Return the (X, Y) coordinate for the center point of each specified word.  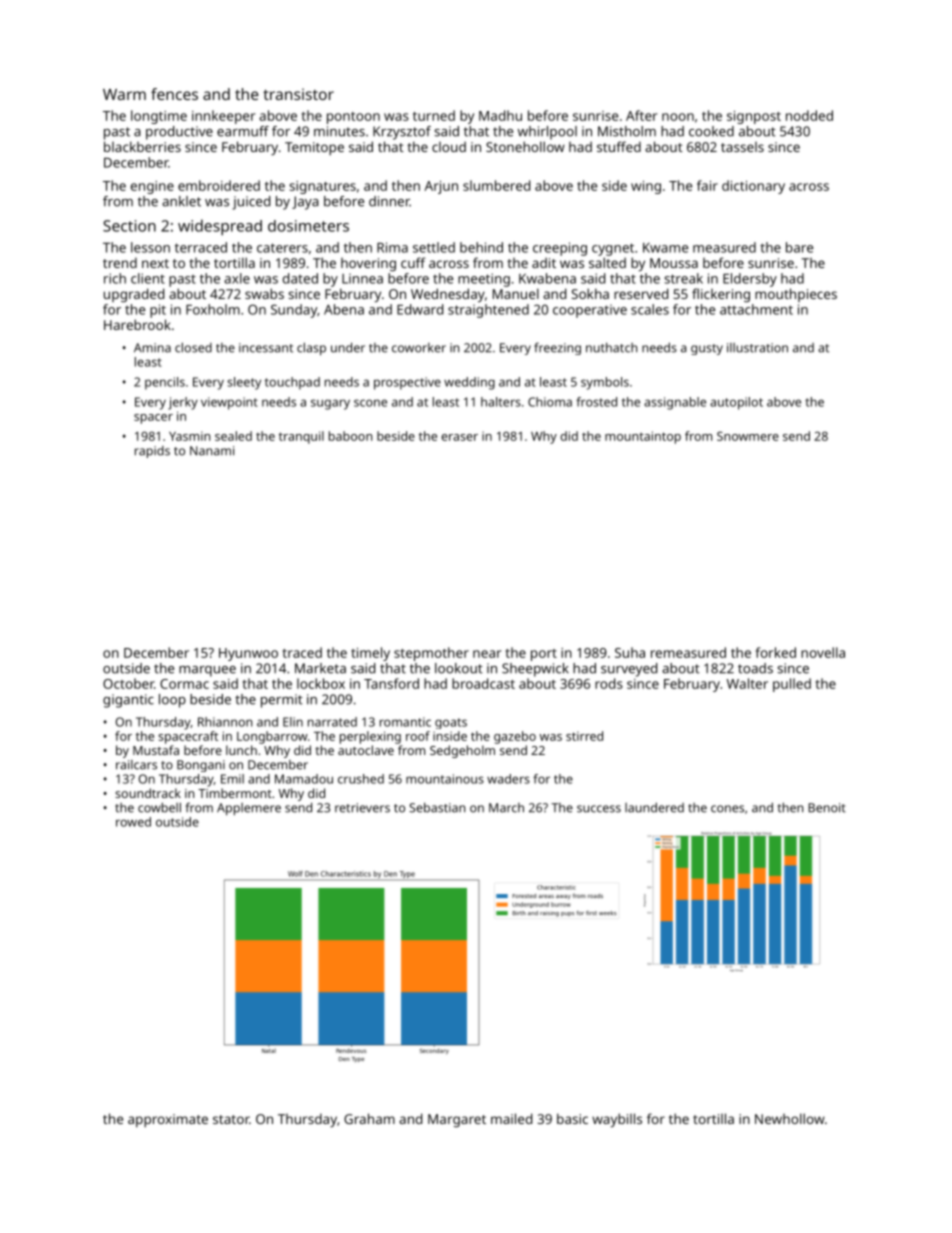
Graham (369, 1118)
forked (776, 652)
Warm (124, 94)
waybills (617, 1120)
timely (370, 654)
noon (678, 117)
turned (434, 115)
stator (231, 1119)
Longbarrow (272, 737)
